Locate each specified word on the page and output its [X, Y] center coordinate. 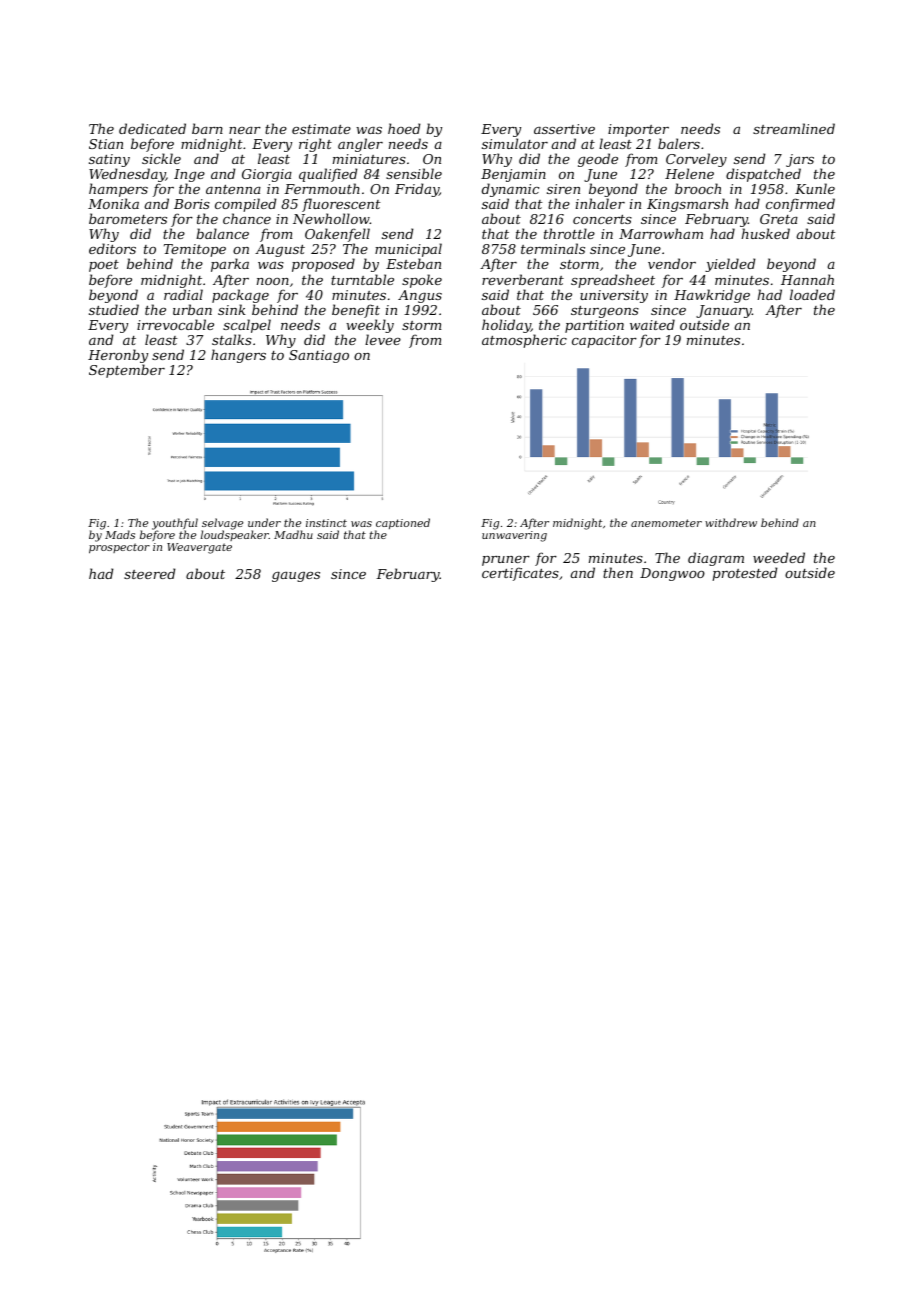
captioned [403, 523]
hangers [238, 356]
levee [383, 339]
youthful [175, 524]
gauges [296, 577]
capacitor [604, 341]
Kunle [815, 188]
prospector [119, 548]
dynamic [510, 190]
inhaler [600, 203]
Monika [113, 203]
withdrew [731, 522]
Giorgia [267, 175]
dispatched [763, 175]
